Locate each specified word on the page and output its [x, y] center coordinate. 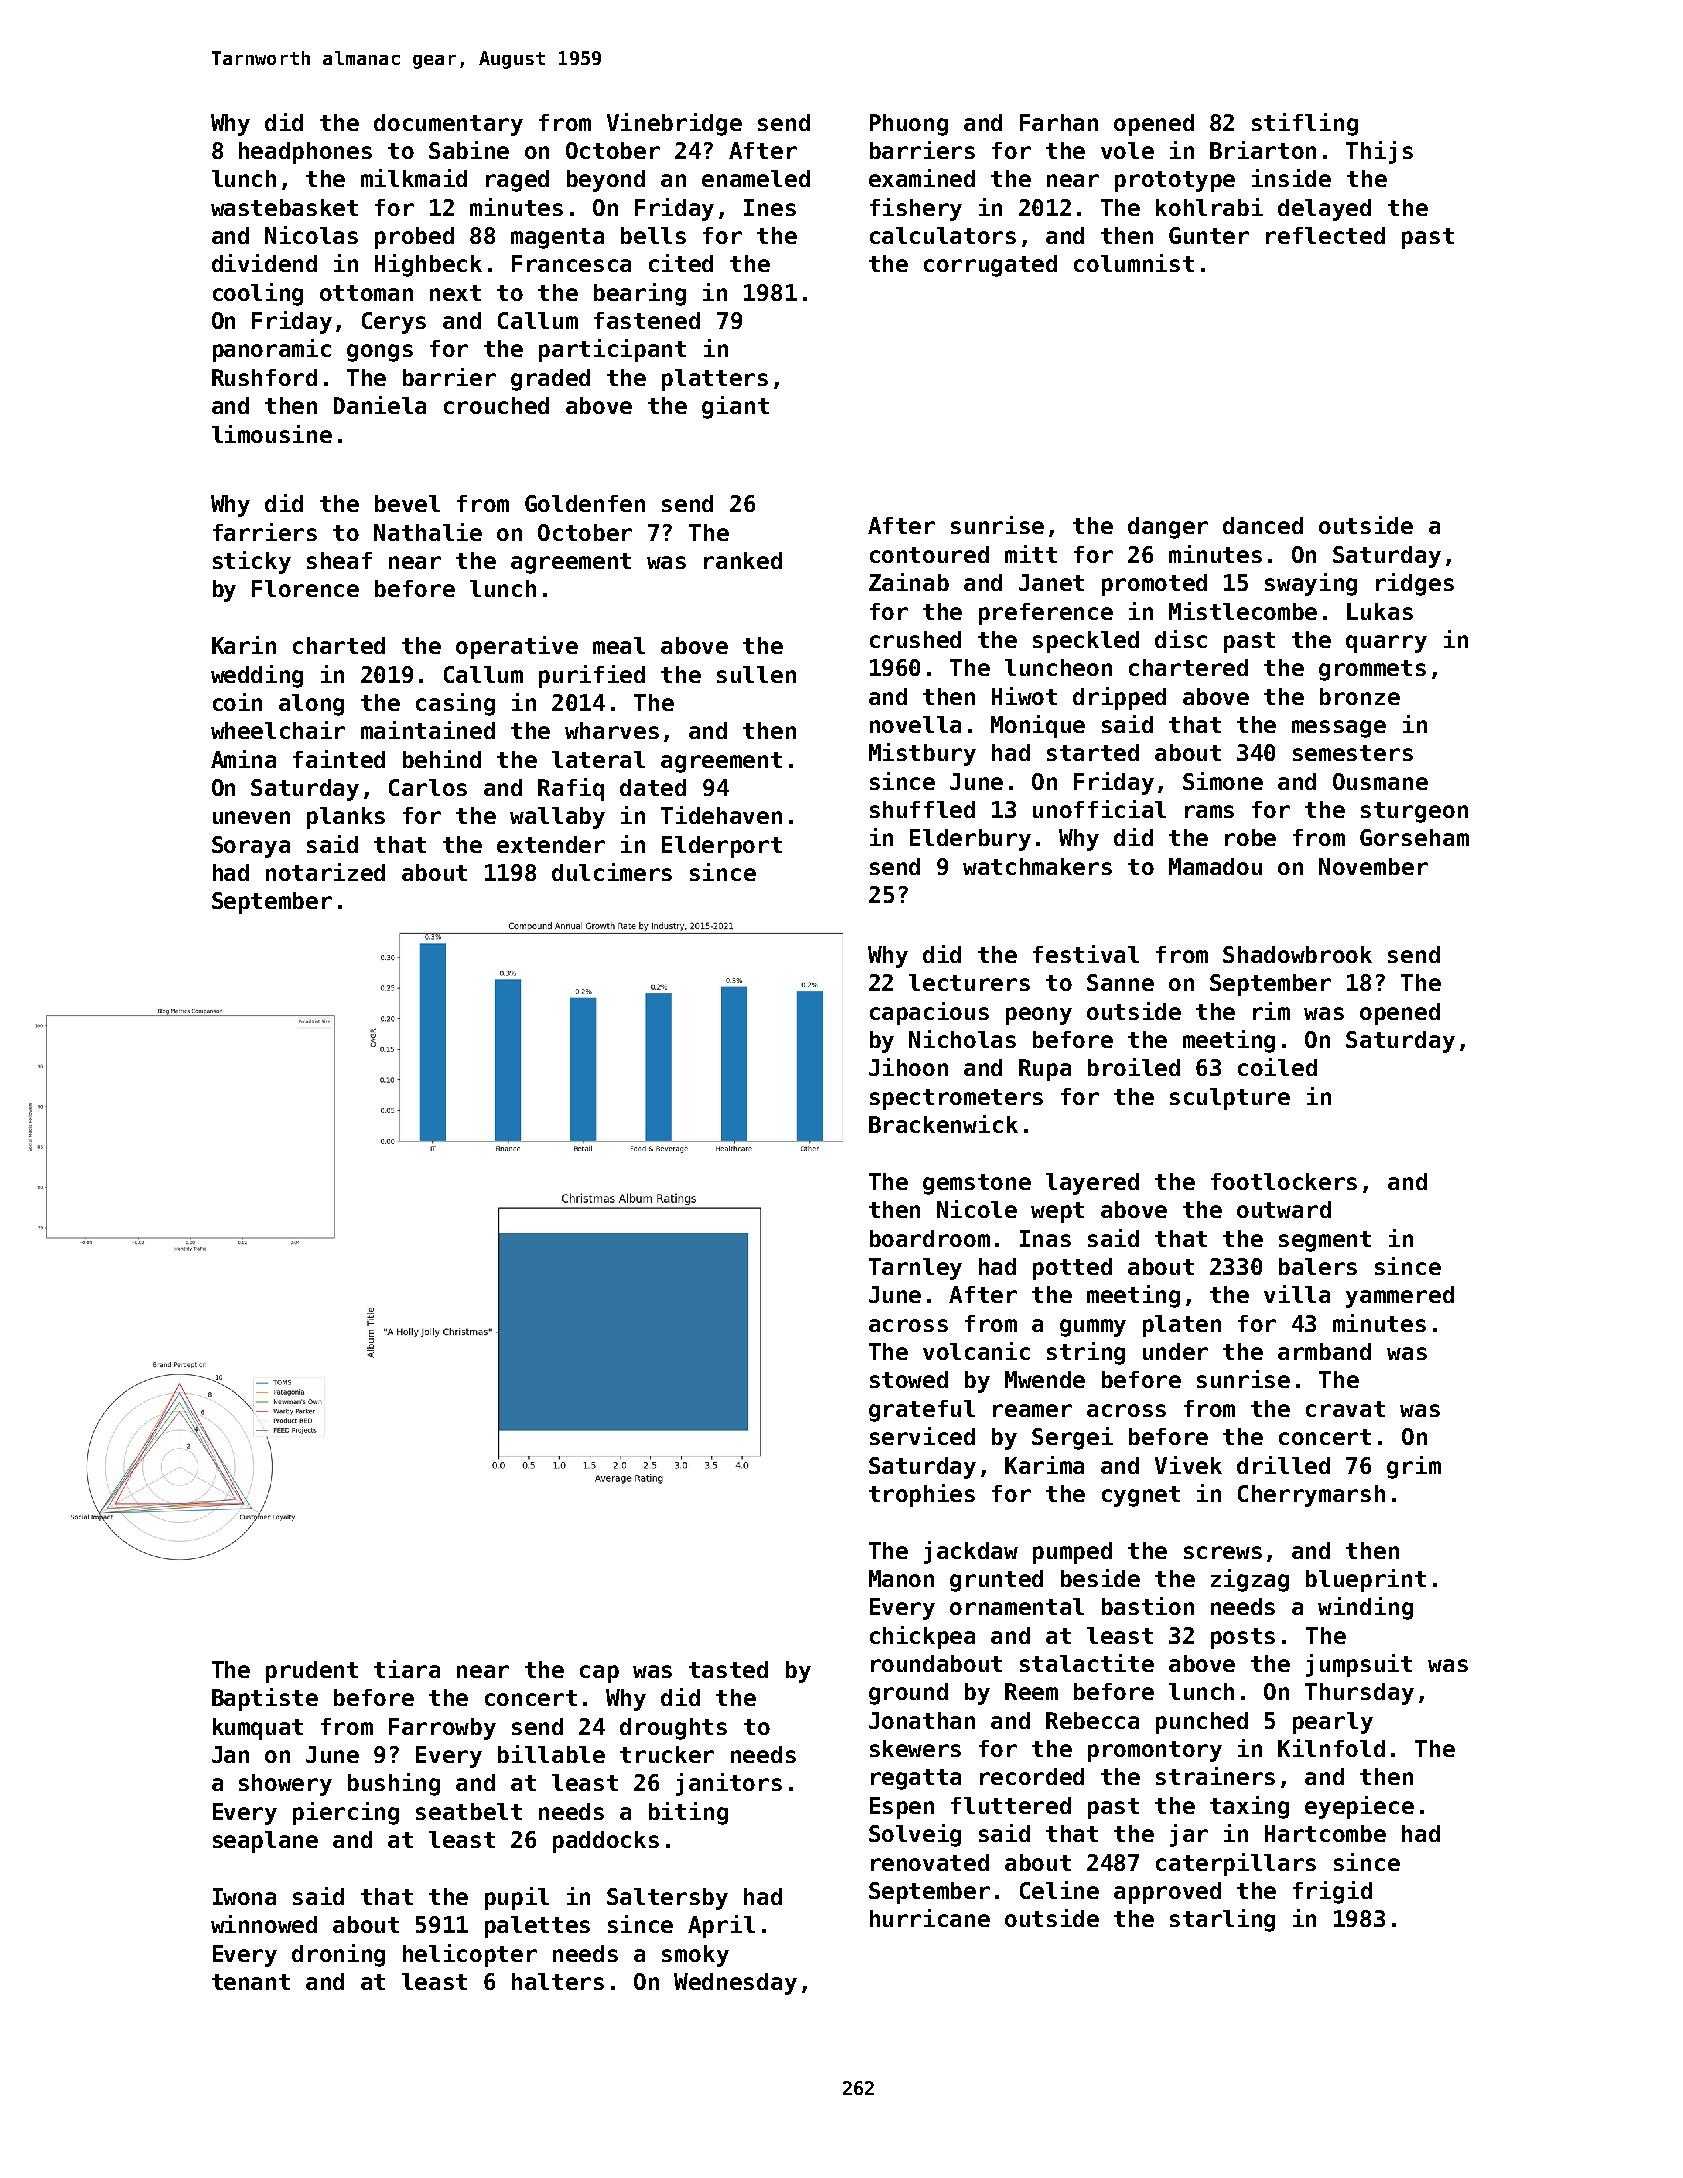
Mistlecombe [1243, 611]
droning [338, 1955]
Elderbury [970, 840]
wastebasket [284, 207]
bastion [1148, 1606]
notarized [325, 872]
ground [908, 1694]
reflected [1325, 235]
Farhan [1059, 122]
